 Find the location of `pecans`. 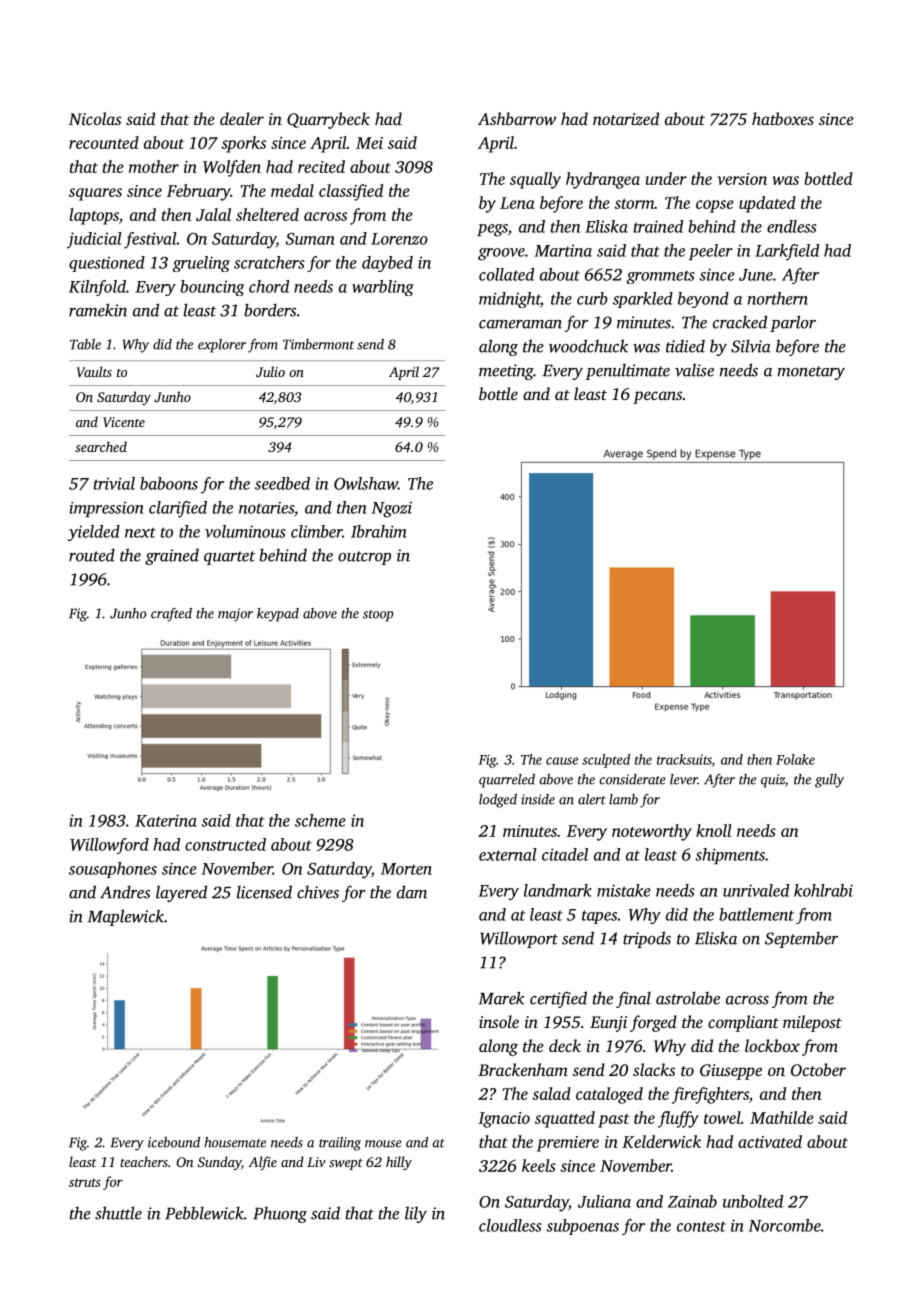

pecans is located at coordinates (657, 397).
